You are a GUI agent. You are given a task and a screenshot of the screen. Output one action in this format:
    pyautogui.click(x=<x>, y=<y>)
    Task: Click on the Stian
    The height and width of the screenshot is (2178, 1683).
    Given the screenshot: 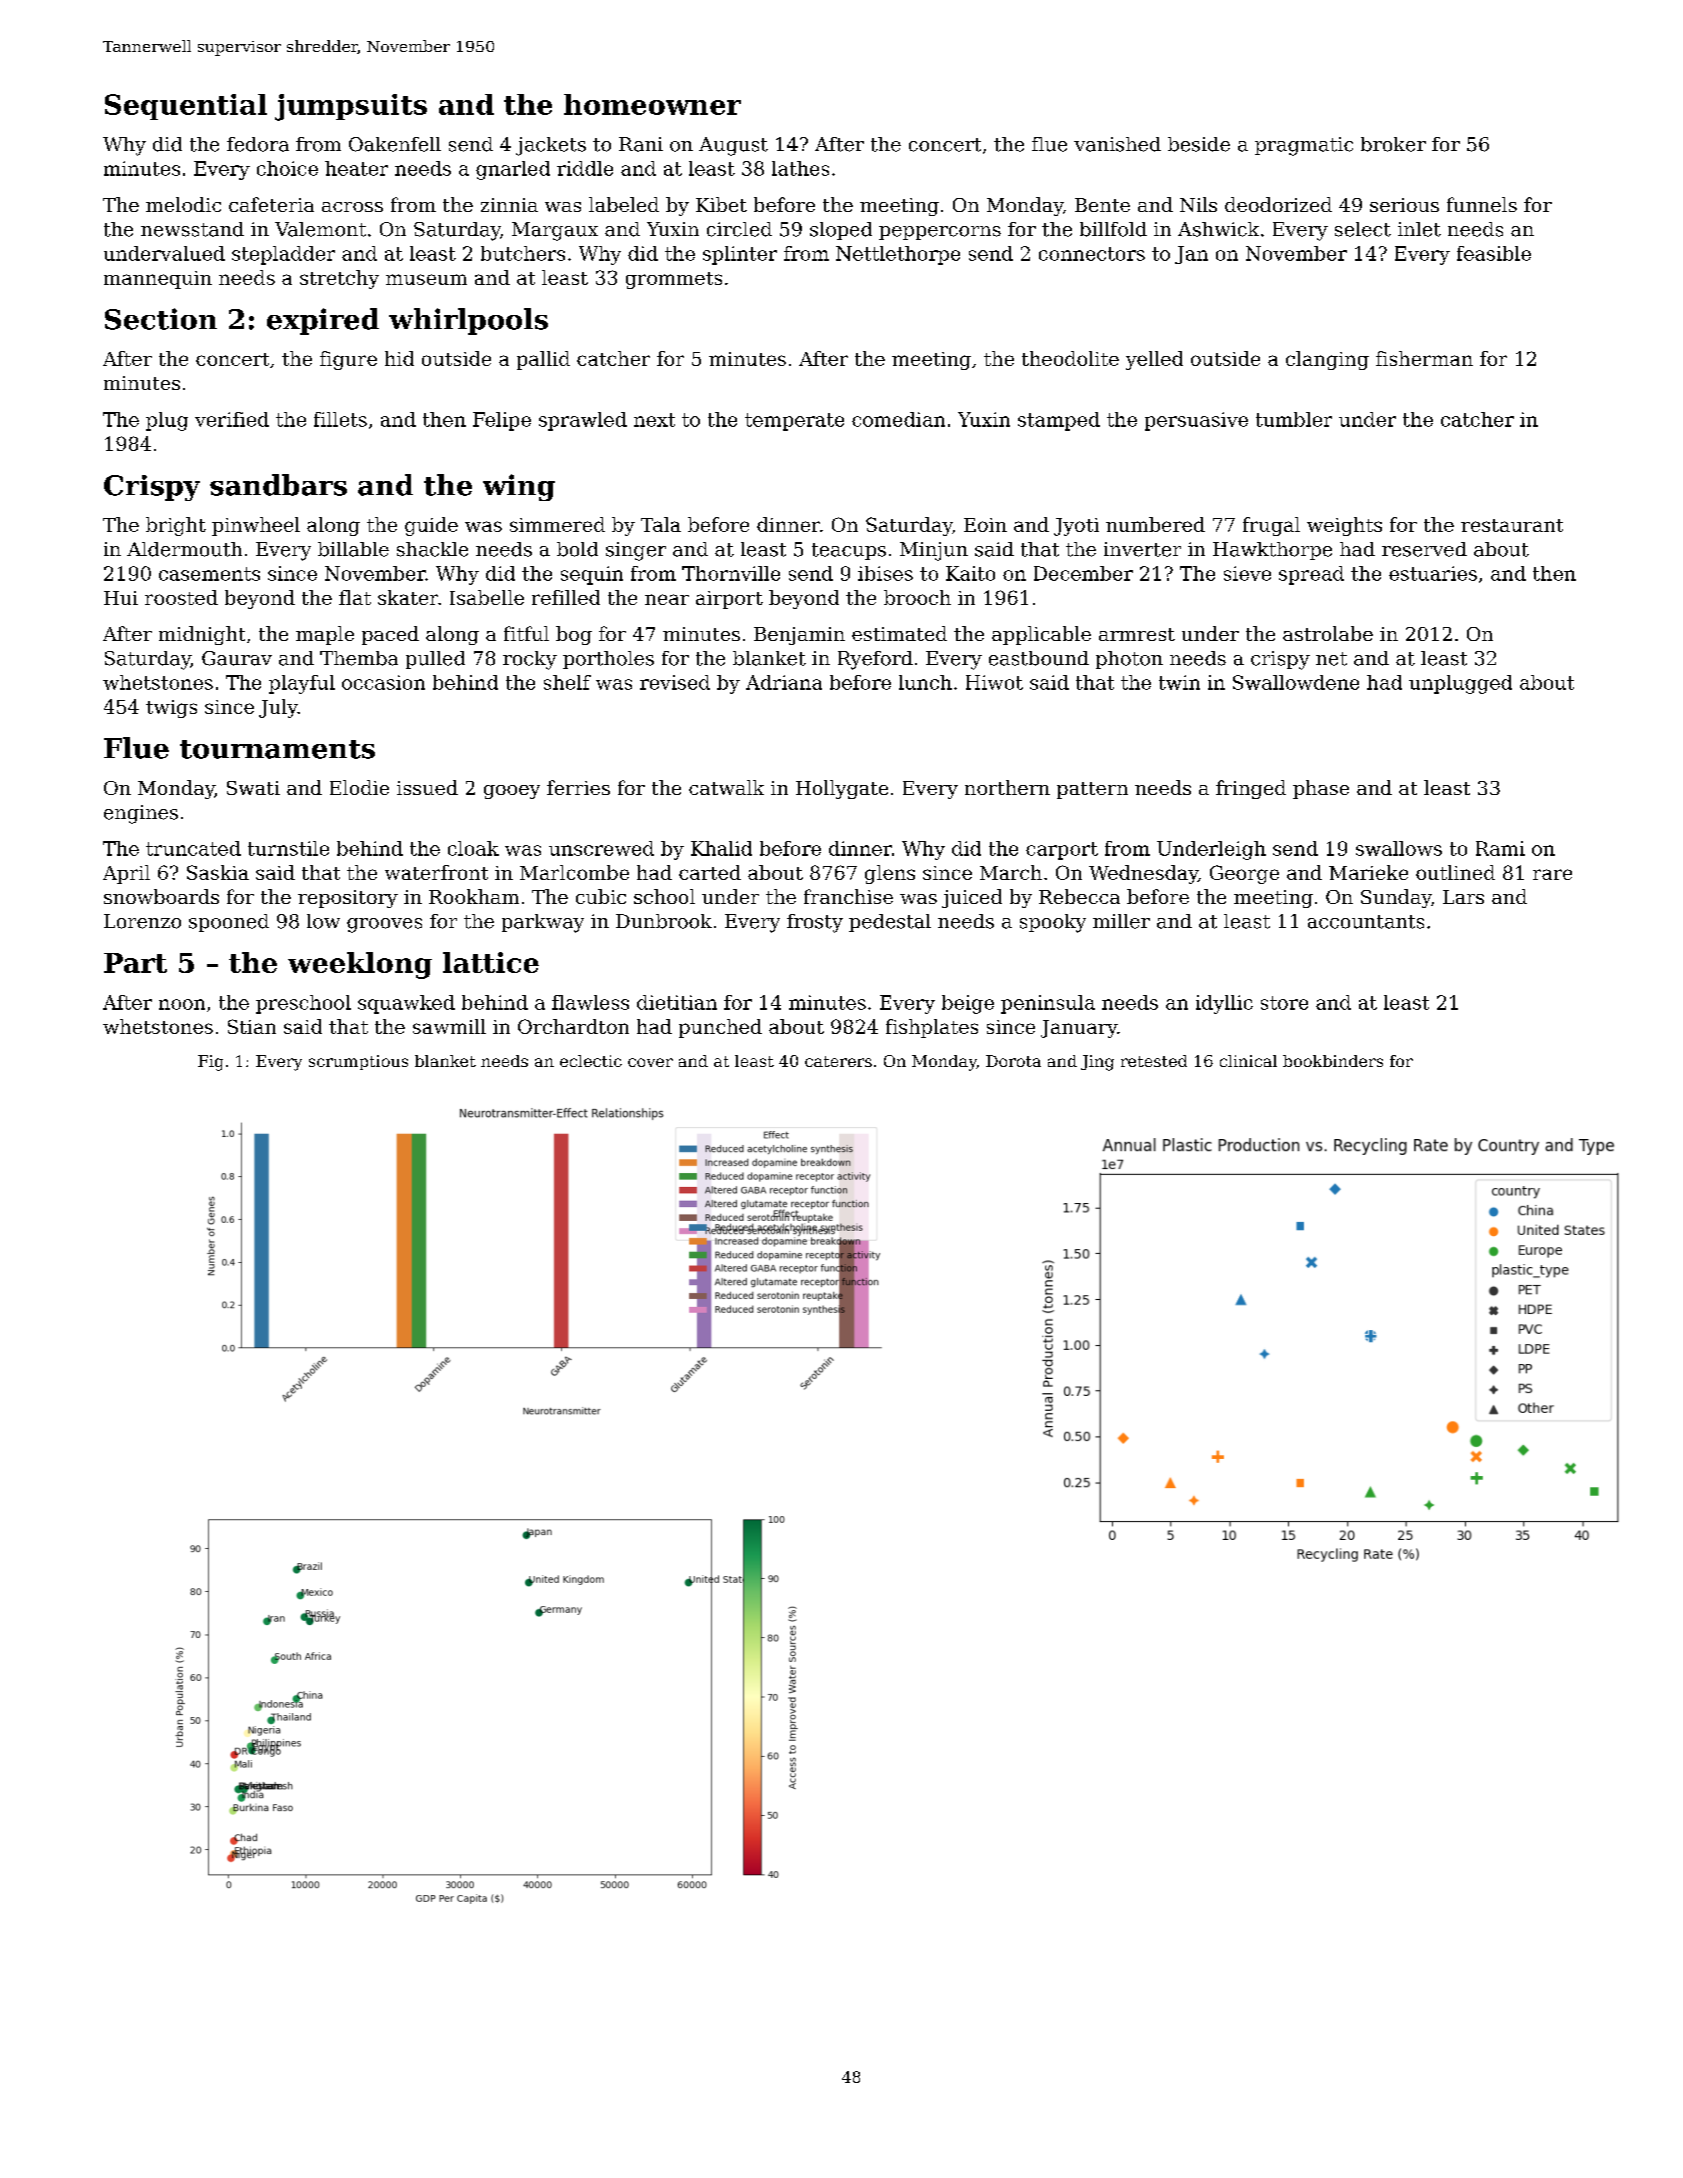 What is the action you would take?
    pyautogui.click(x=252, y=1026)
